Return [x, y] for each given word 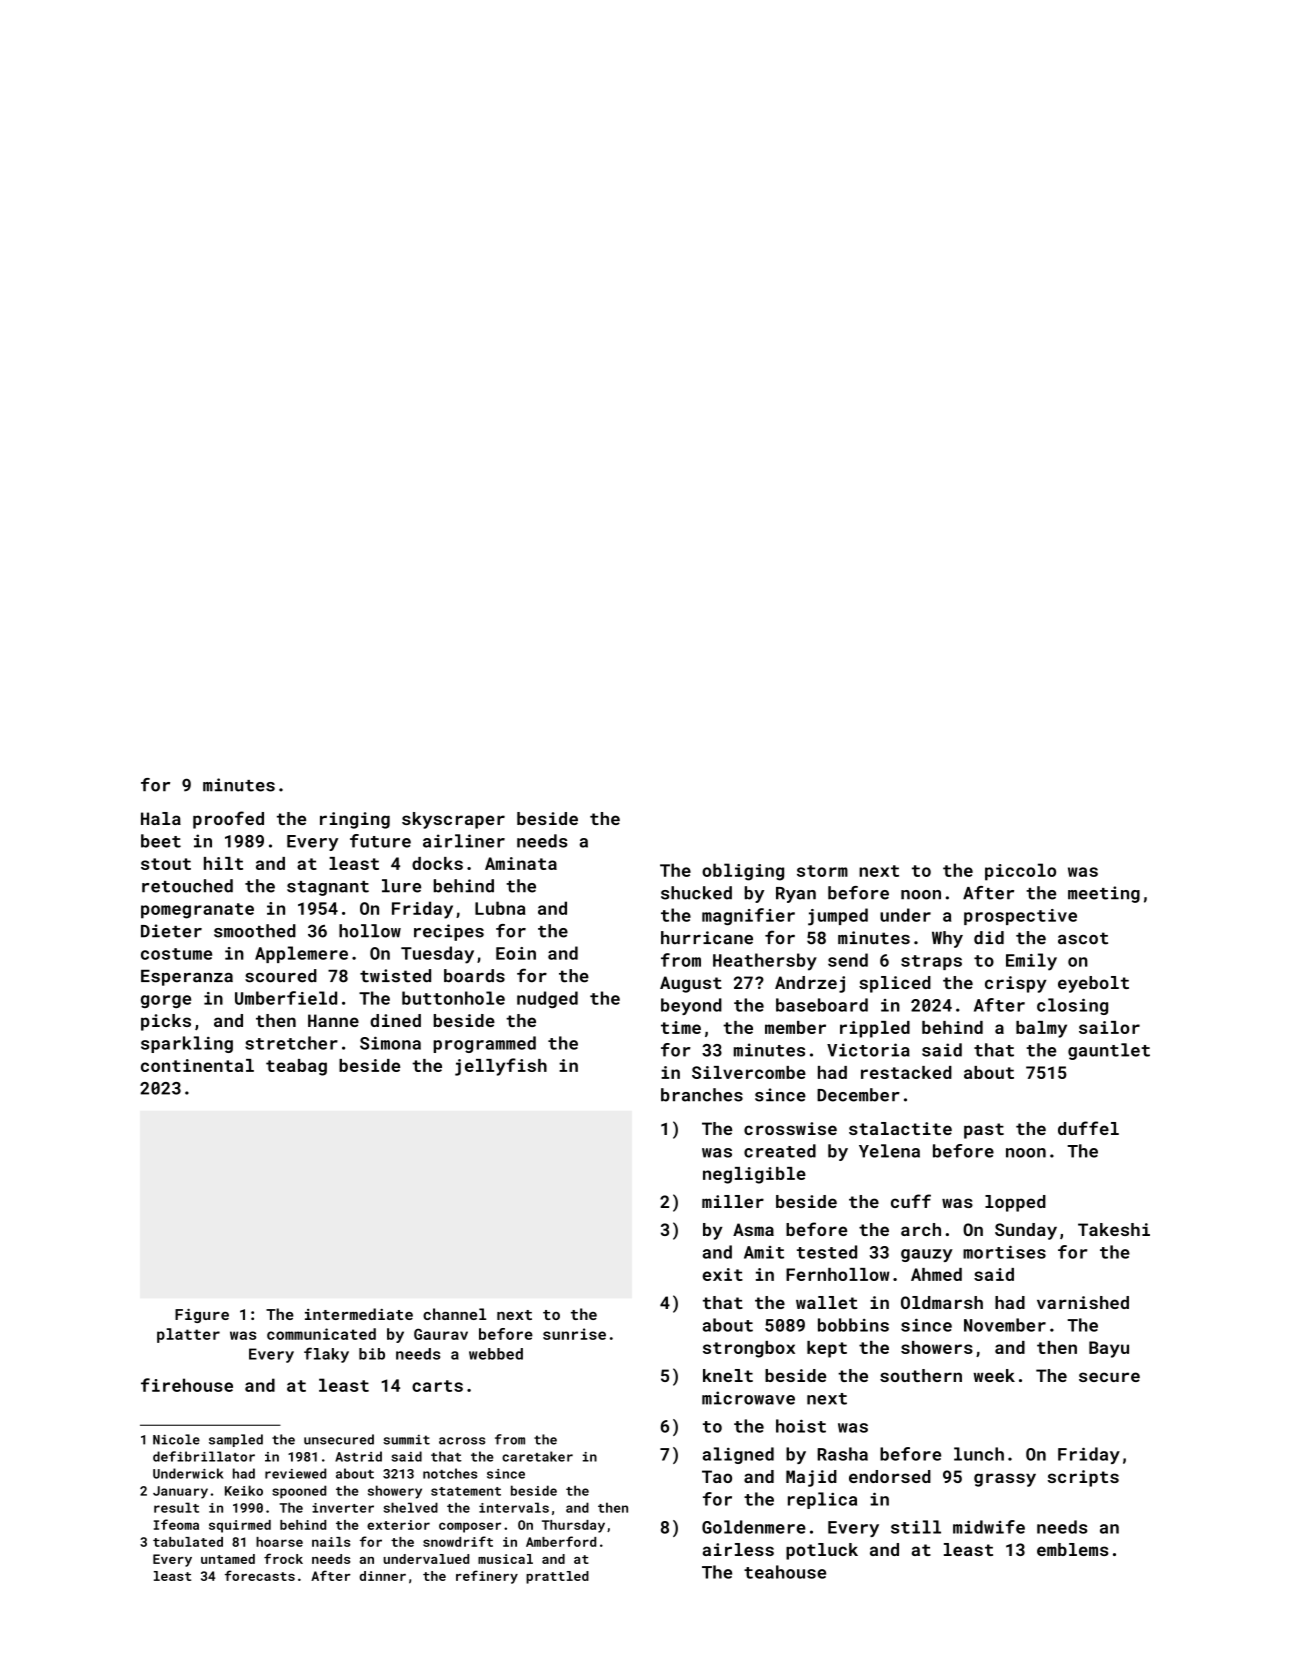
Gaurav [441, 1334]
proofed [228, 820]
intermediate [359, 1314]
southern [921, 1375]
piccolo [1020, 872]
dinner [382, 1576]
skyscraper [453, 820]
